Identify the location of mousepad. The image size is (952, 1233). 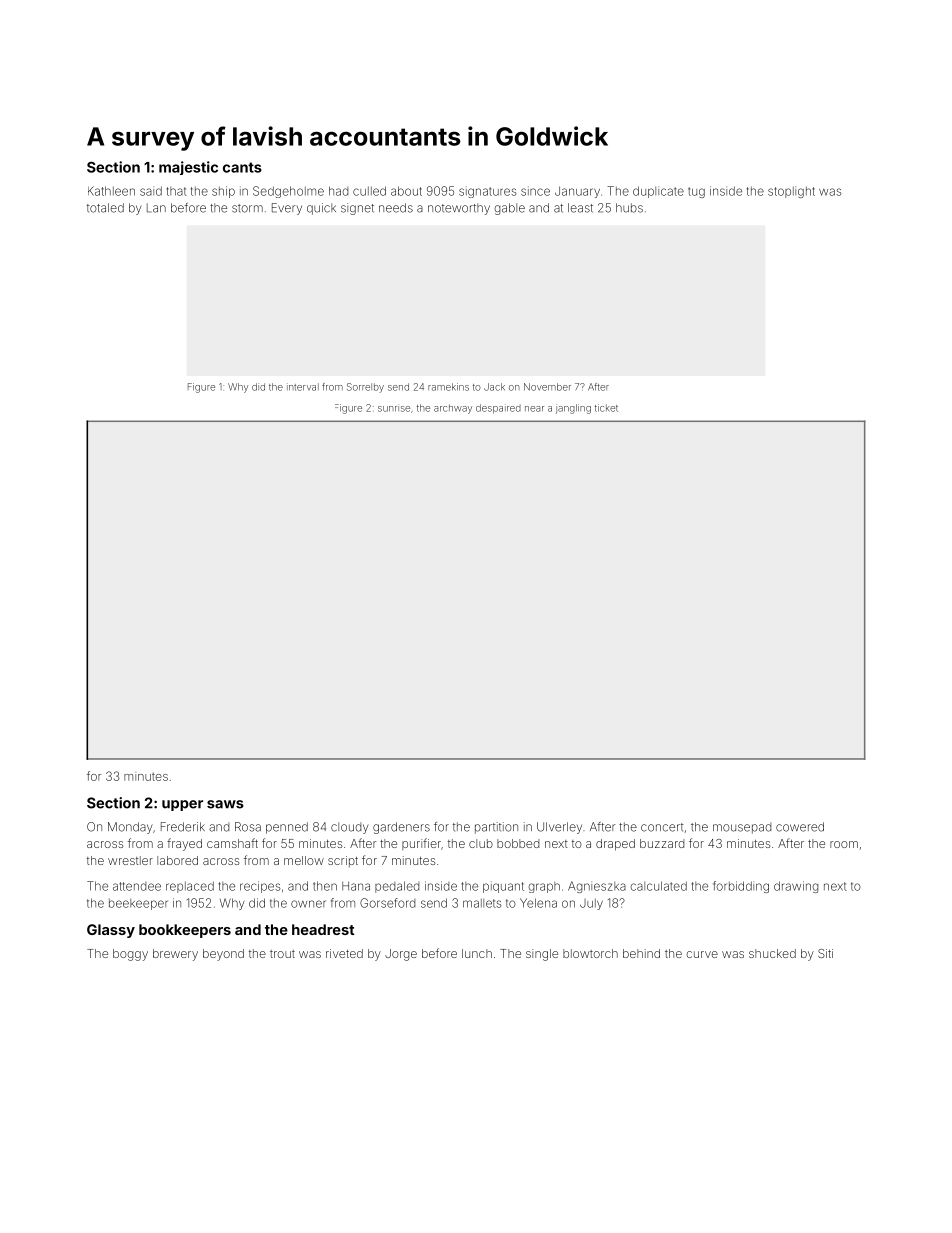
(742, 828).
